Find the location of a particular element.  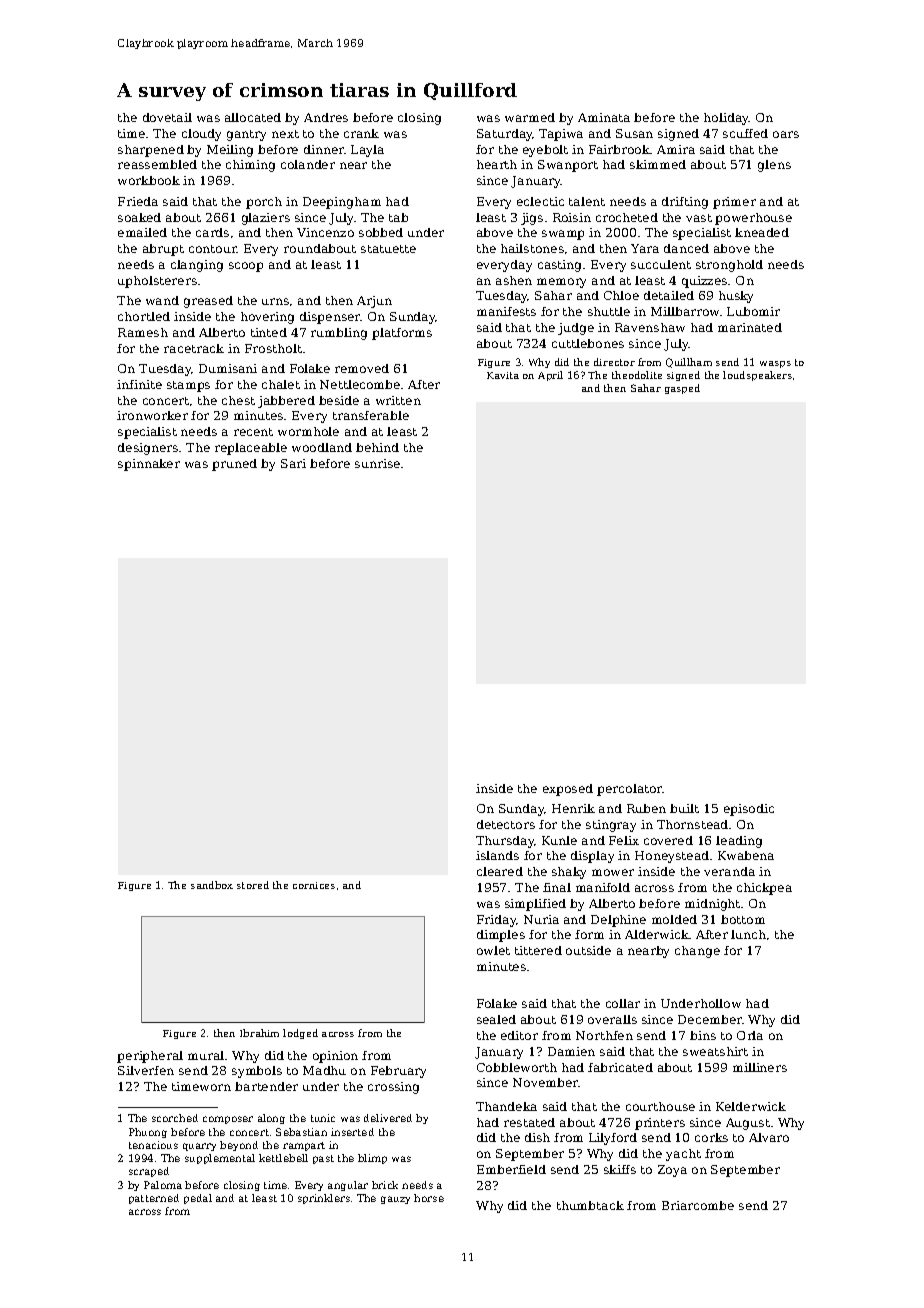

warmed is located at coordinates (530, 117).
